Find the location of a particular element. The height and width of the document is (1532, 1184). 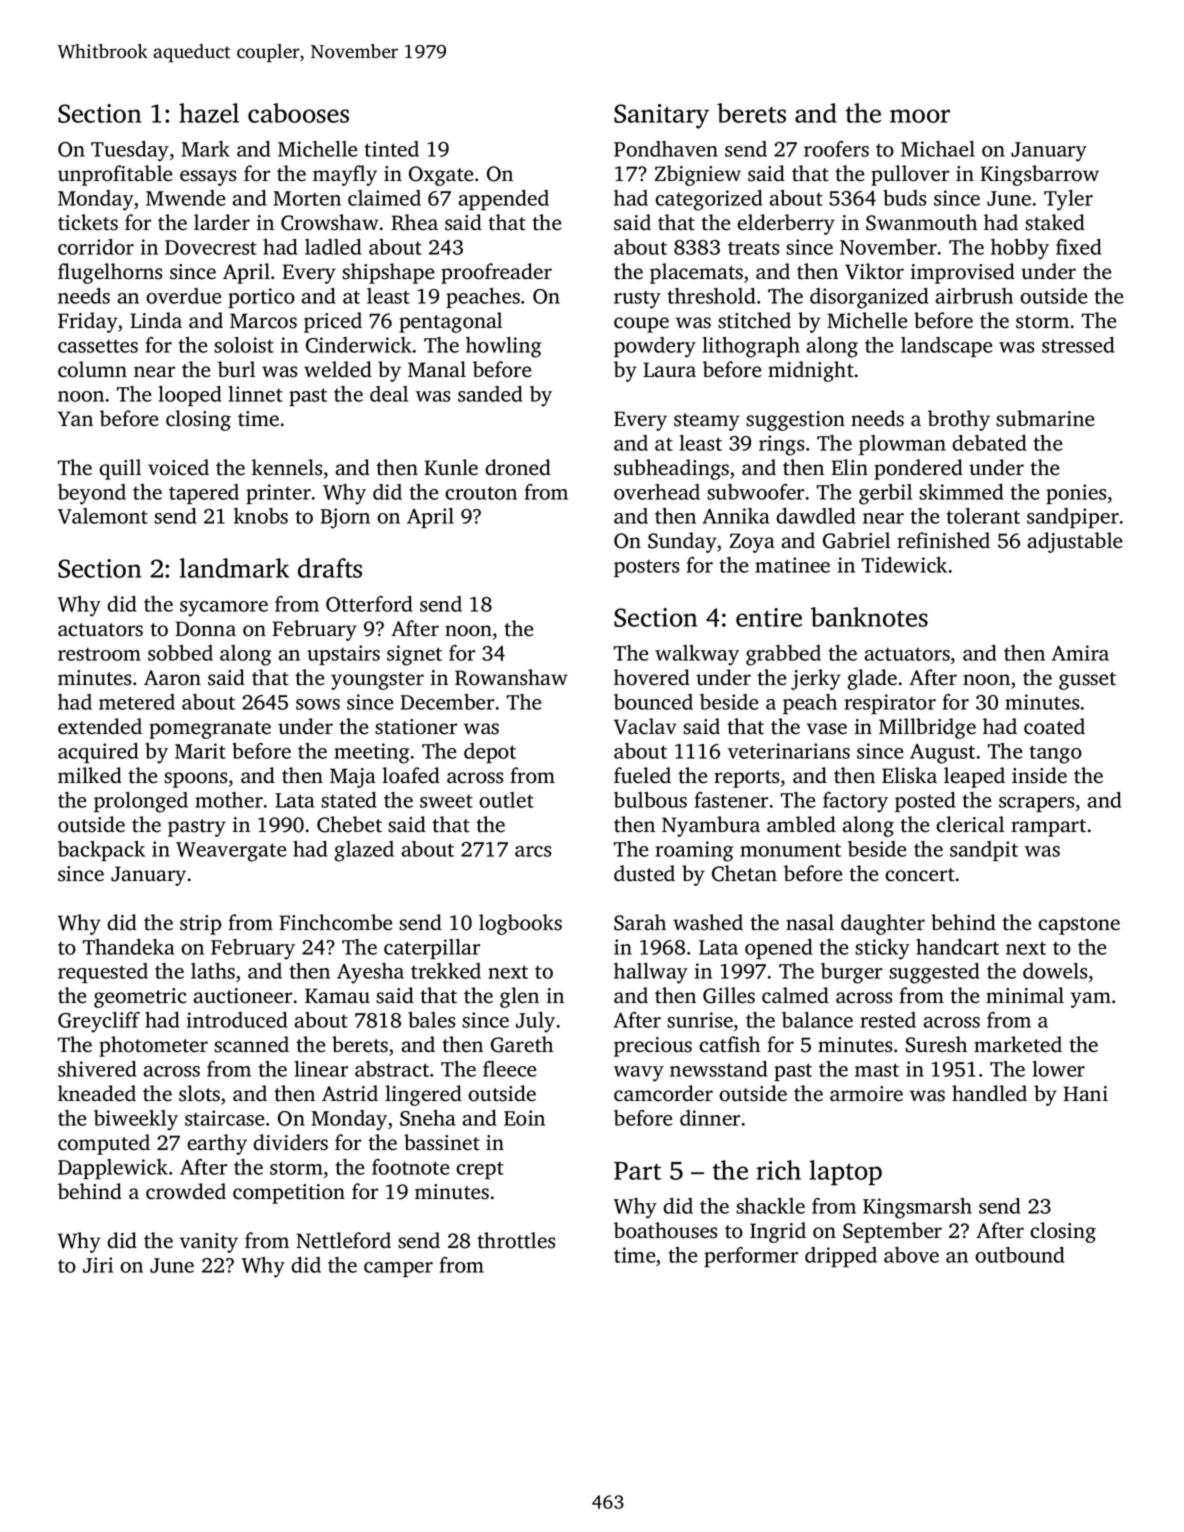

boathouses is located at coordinates (665, 1230).
